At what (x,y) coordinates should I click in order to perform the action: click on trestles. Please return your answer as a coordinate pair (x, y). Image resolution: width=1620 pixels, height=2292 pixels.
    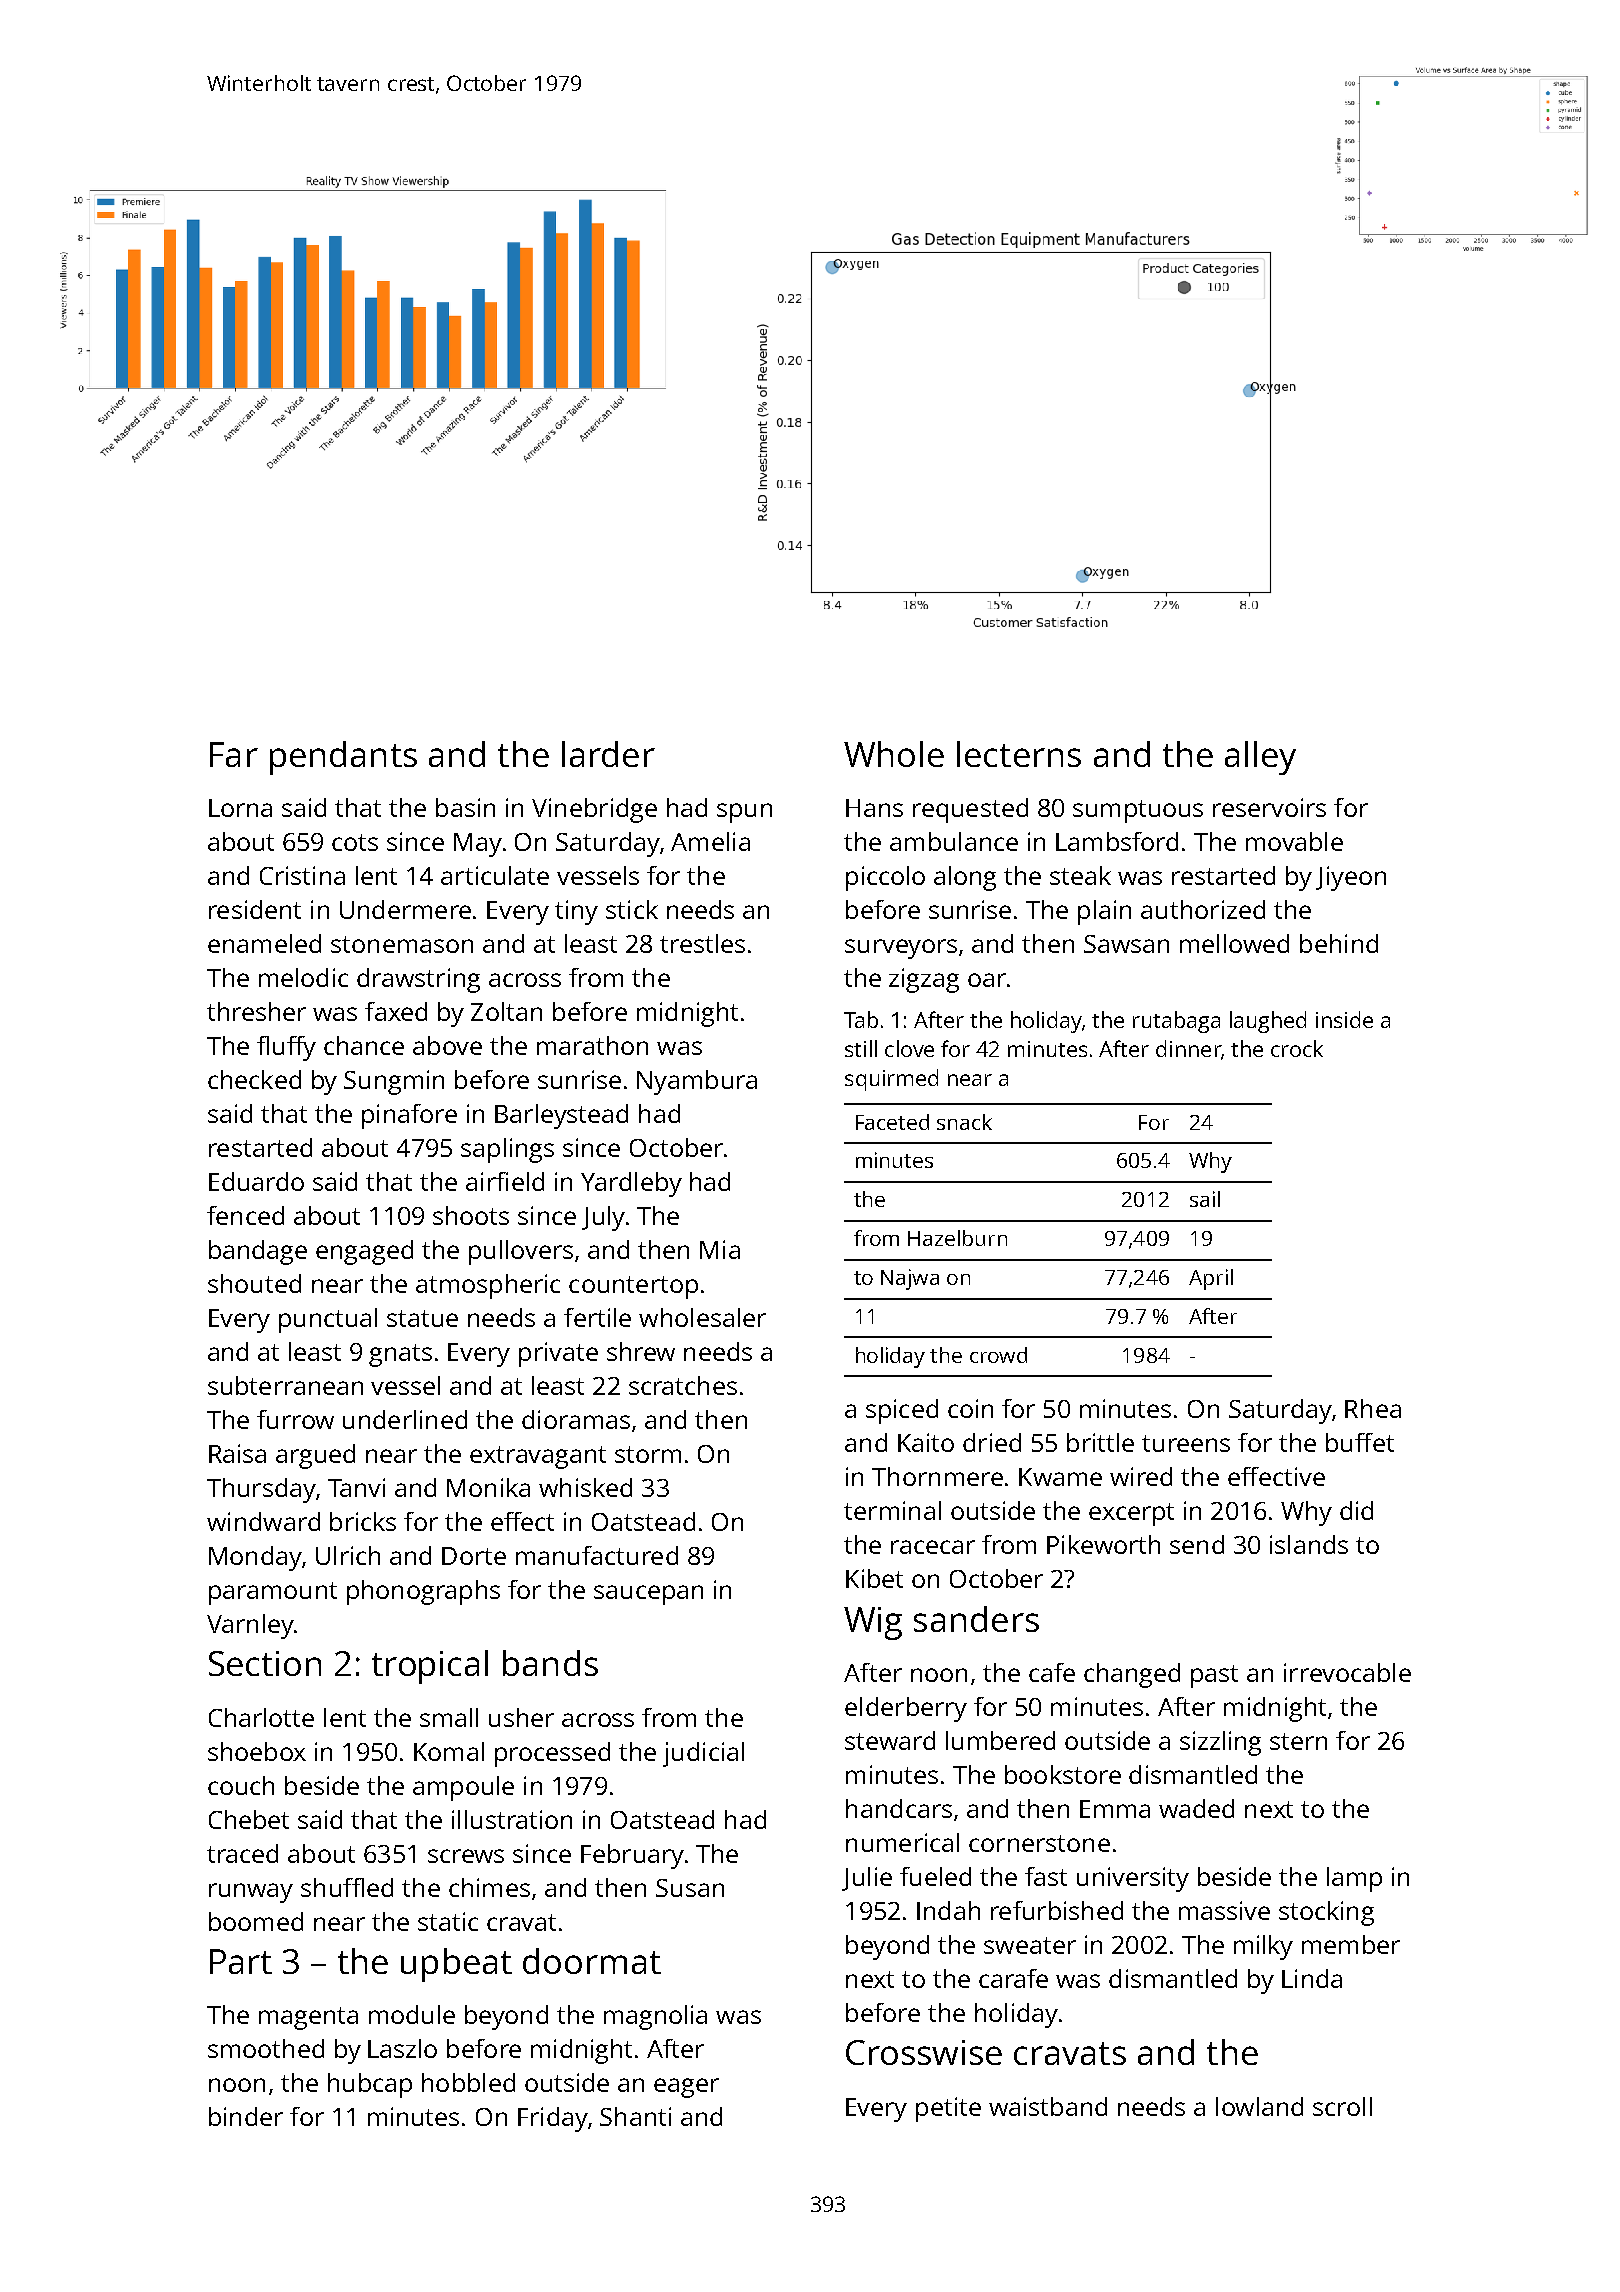
    Looking at the image, I should click on (702, 943).
